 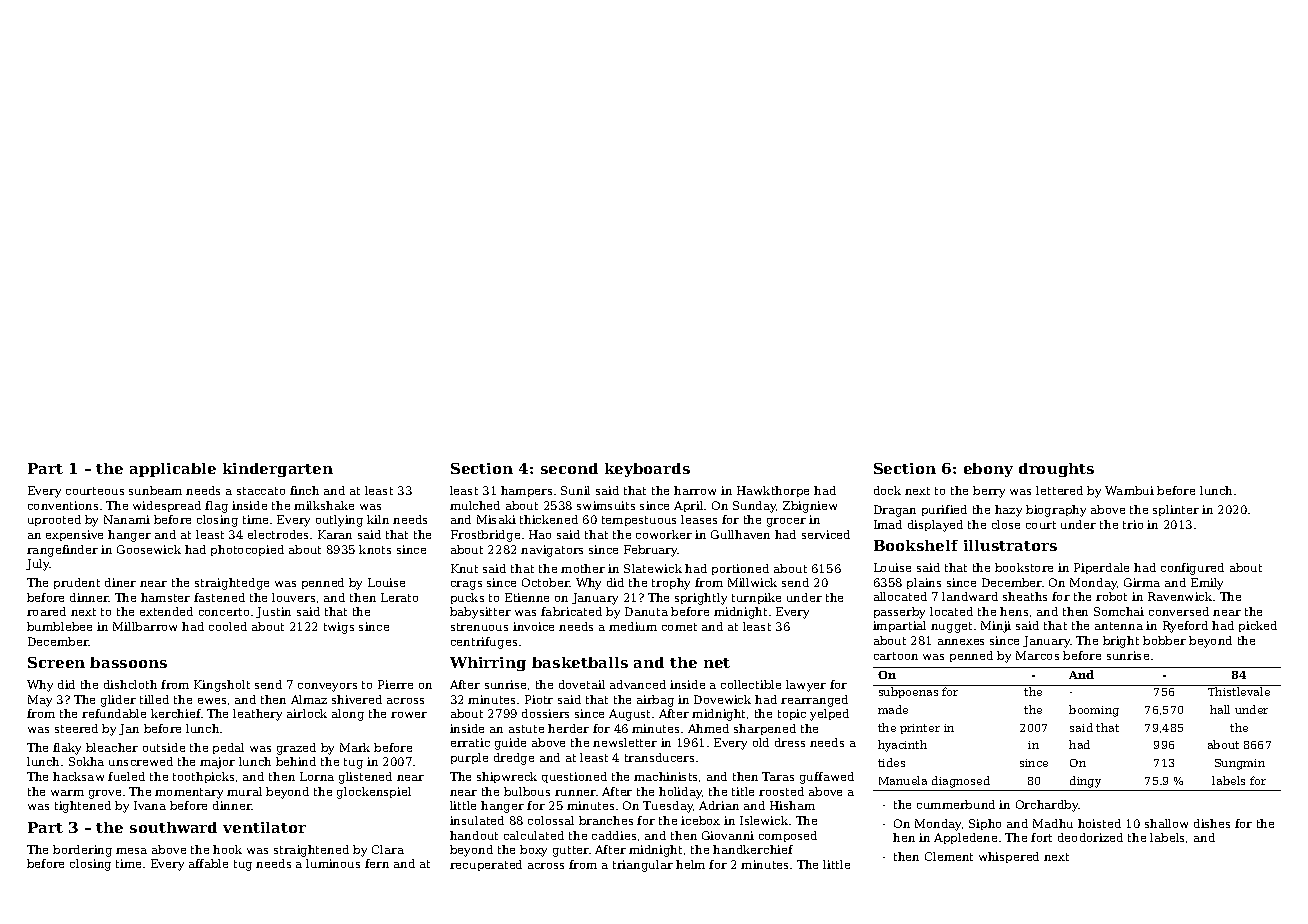 I want to click on roared, so click(x=46, y=611).
